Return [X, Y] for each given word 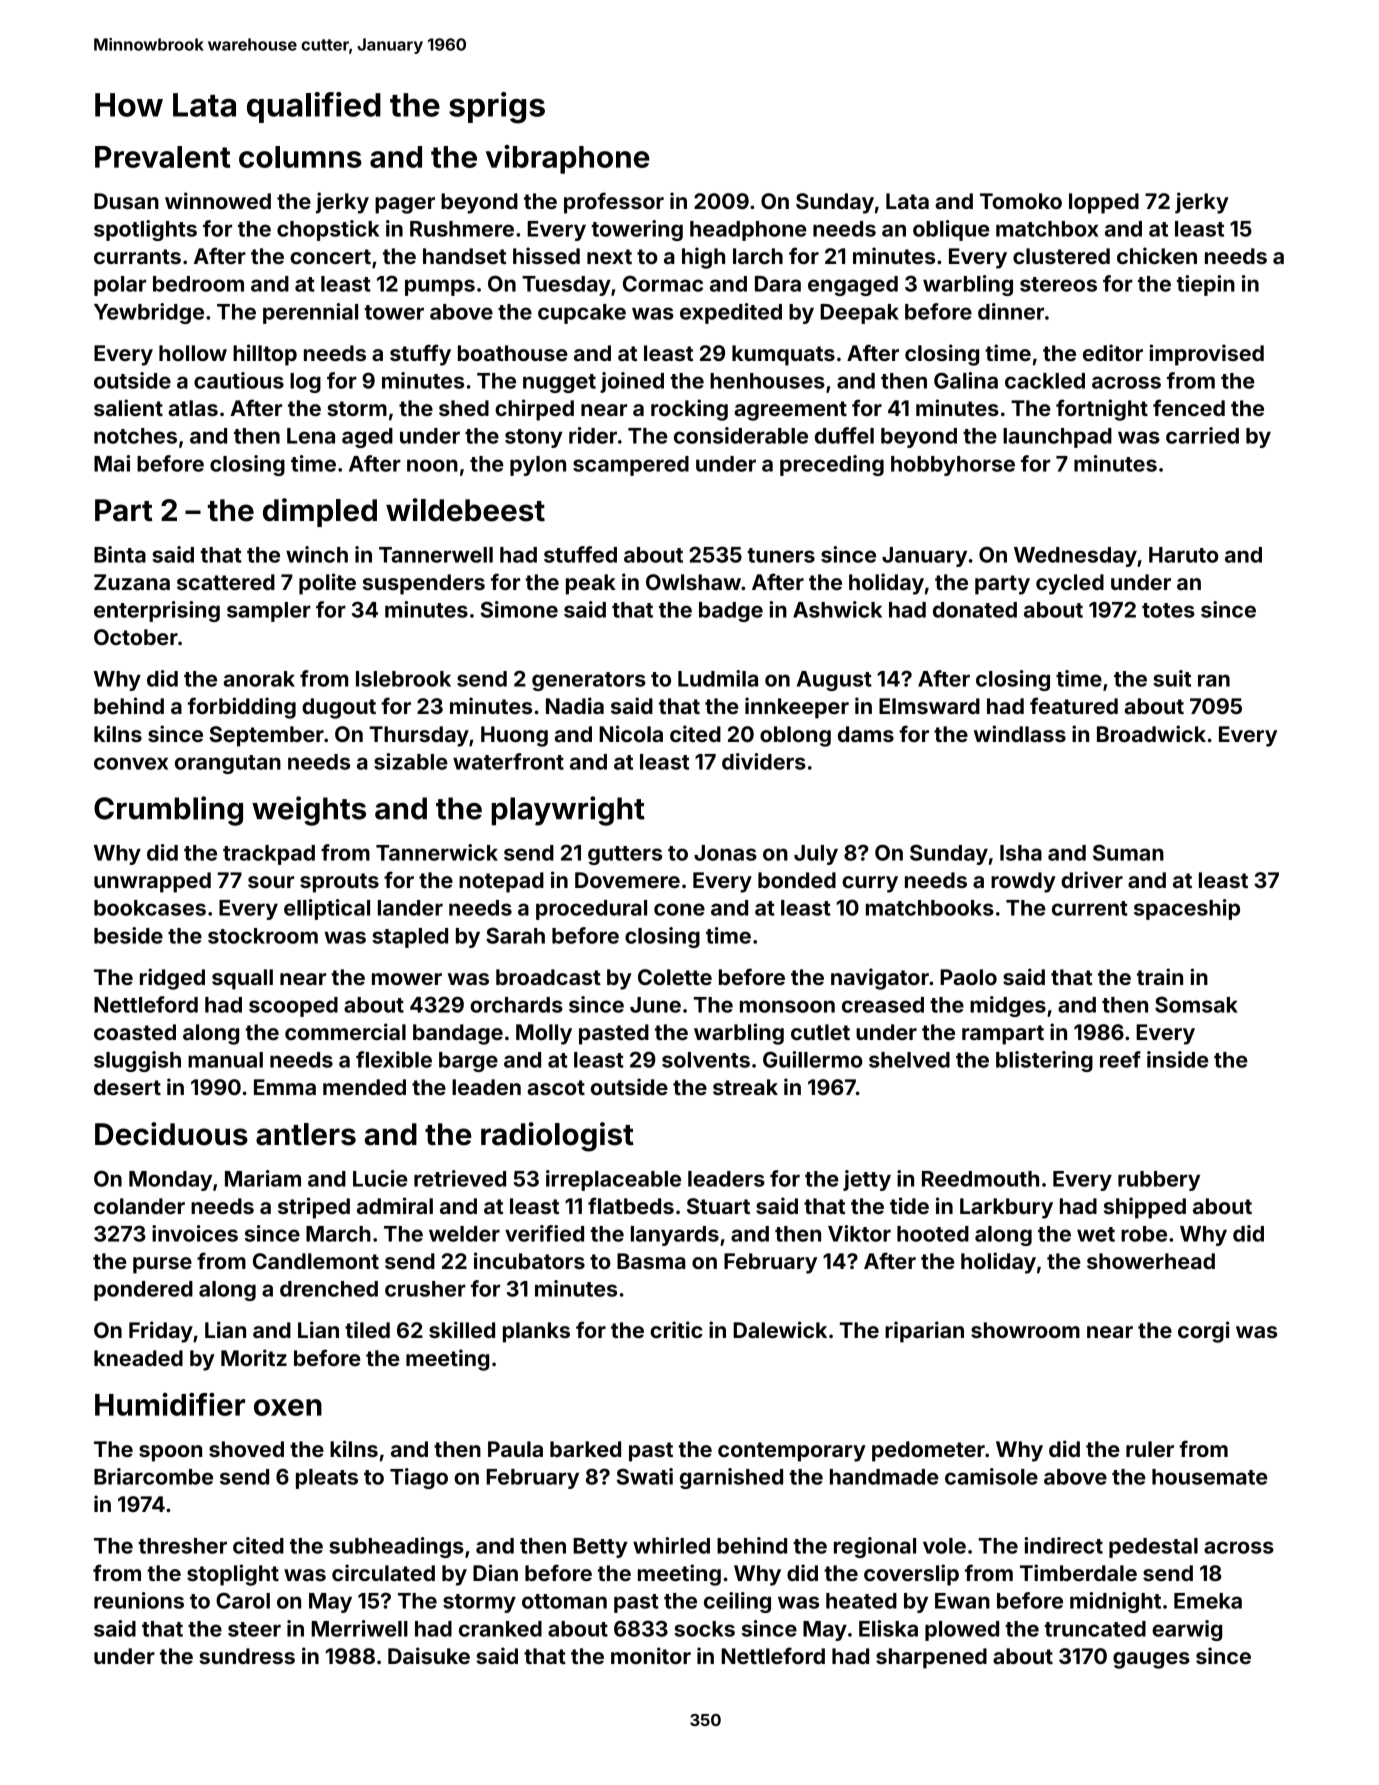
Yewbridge [149, 313]
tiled [367, 1329]
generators [589, 681]
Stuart [718, 1206]
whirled [671, 1545]
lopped [1104, 203]
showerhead [1151, 1261]
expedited [731, 313]
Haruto [1184, 555]
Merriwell [359, 1628]
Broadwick [1151, 733]
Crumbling [168, 811]
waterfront [508, 761]
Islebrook [403, 679]
